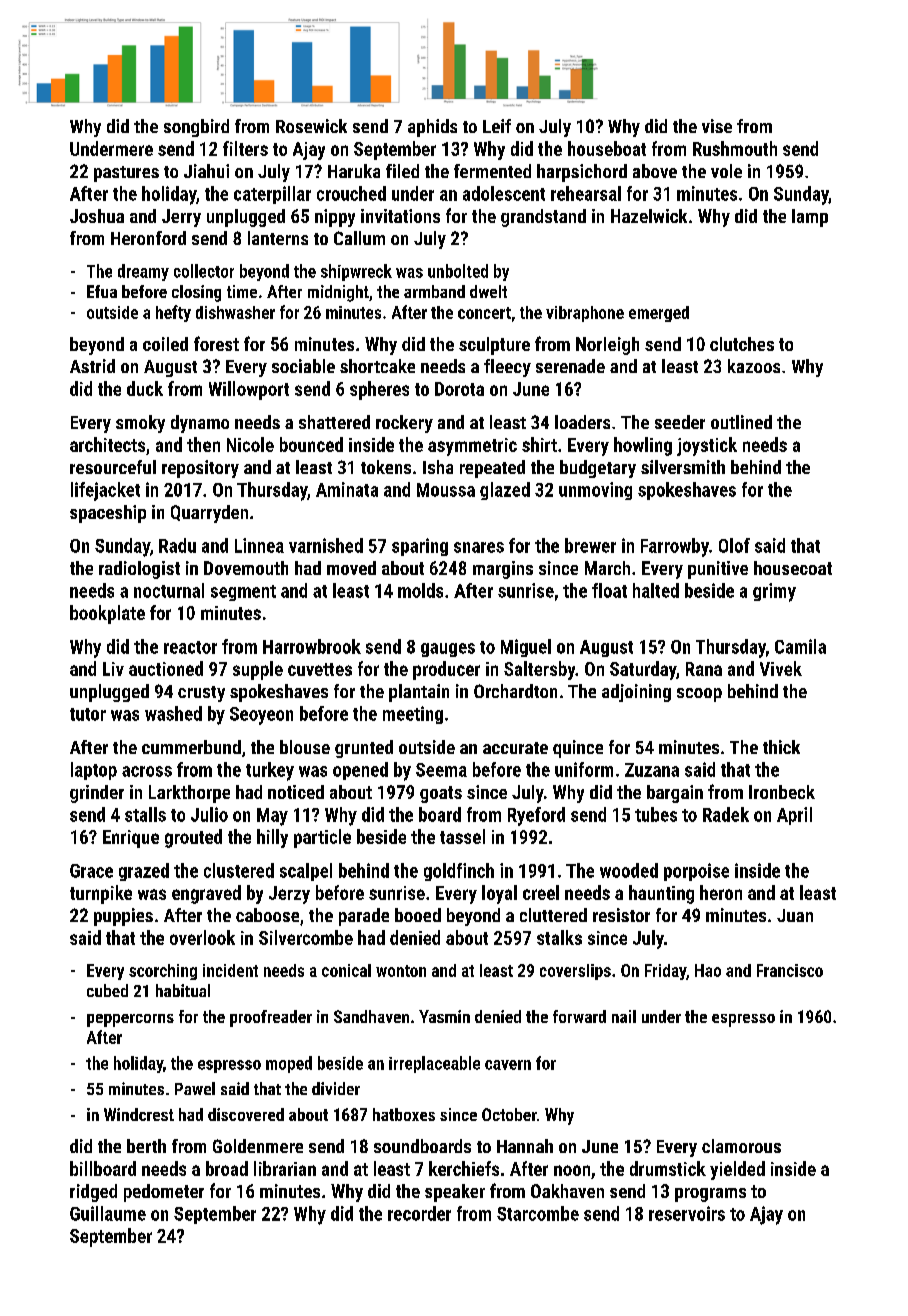 This page has width=908, height=1316. Describe the element at coordinates (497, 126) in the page. I see `Leif` at that location.
